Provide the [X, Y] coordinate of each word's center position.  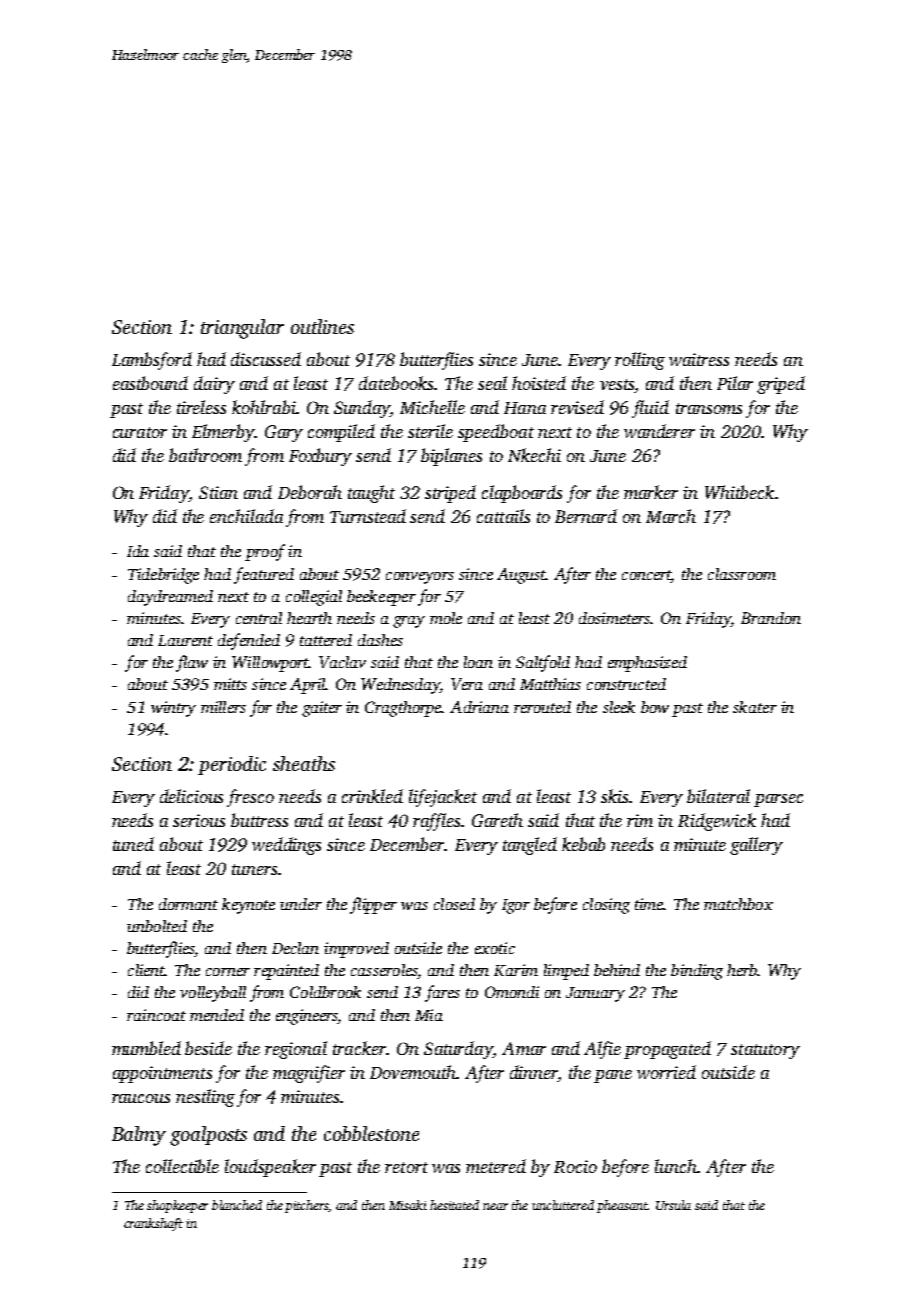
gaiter [322, 709]
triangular [242, 329]
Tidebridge [163, 576]
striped [450, 494]
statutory [765, 1051]
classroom [742, 574]
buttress [259, 820]
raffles [436, 822]
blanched [237, 1205]
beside [208, 1048]
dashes [380, 640]
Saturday [458, 1050]
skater [755, 707]
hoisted [539, 383]
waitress [699, 359]
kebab [583, 844]
